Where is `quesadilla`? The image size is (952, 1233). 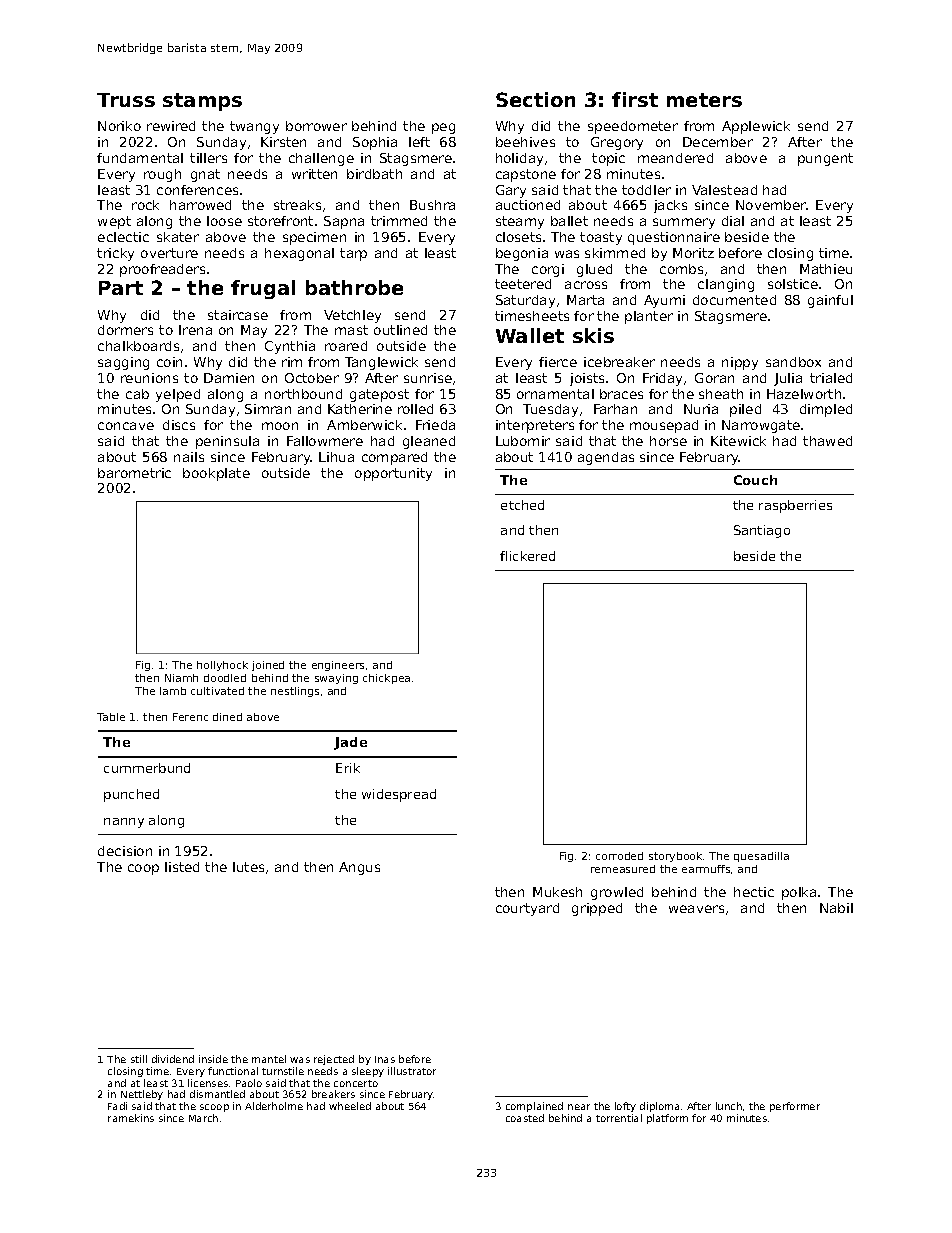
quesadilla is located at coordinates (761, 857).
